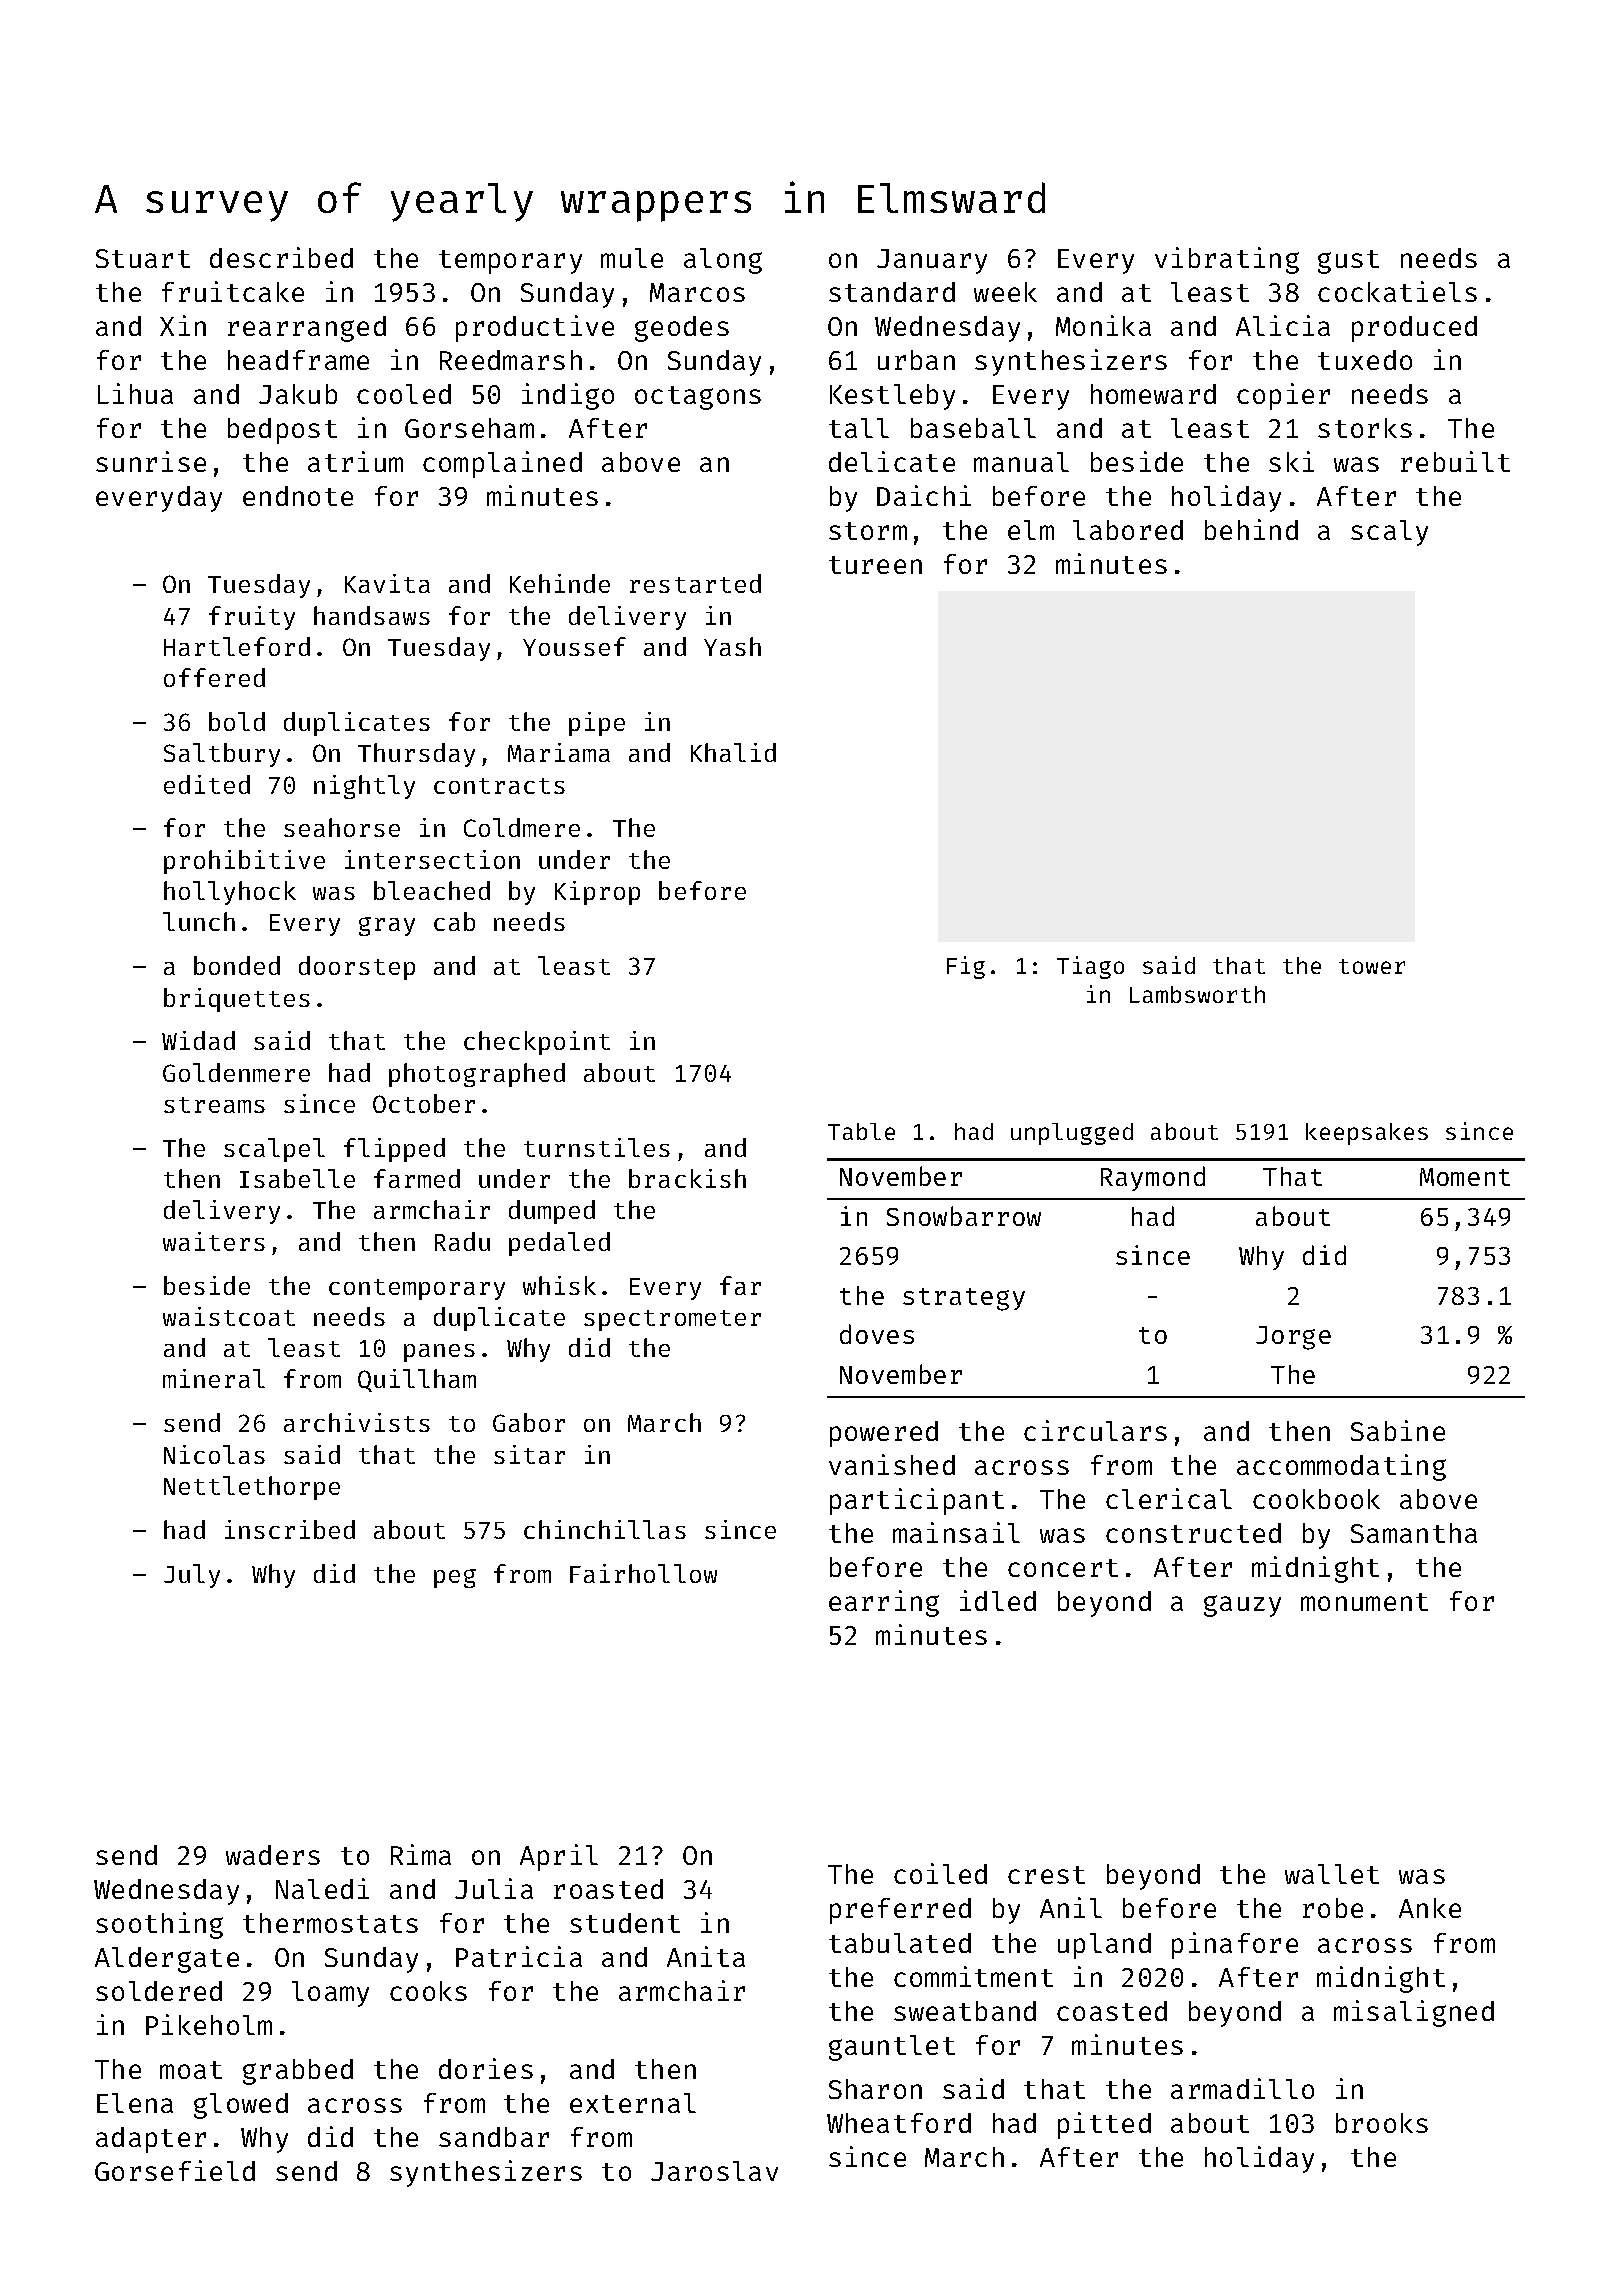 Image resolution: width=1620 pixels, height=2292 pixels. Describe the element at coordinates (706, 1956) in the image. I see `Anita` at that location.
